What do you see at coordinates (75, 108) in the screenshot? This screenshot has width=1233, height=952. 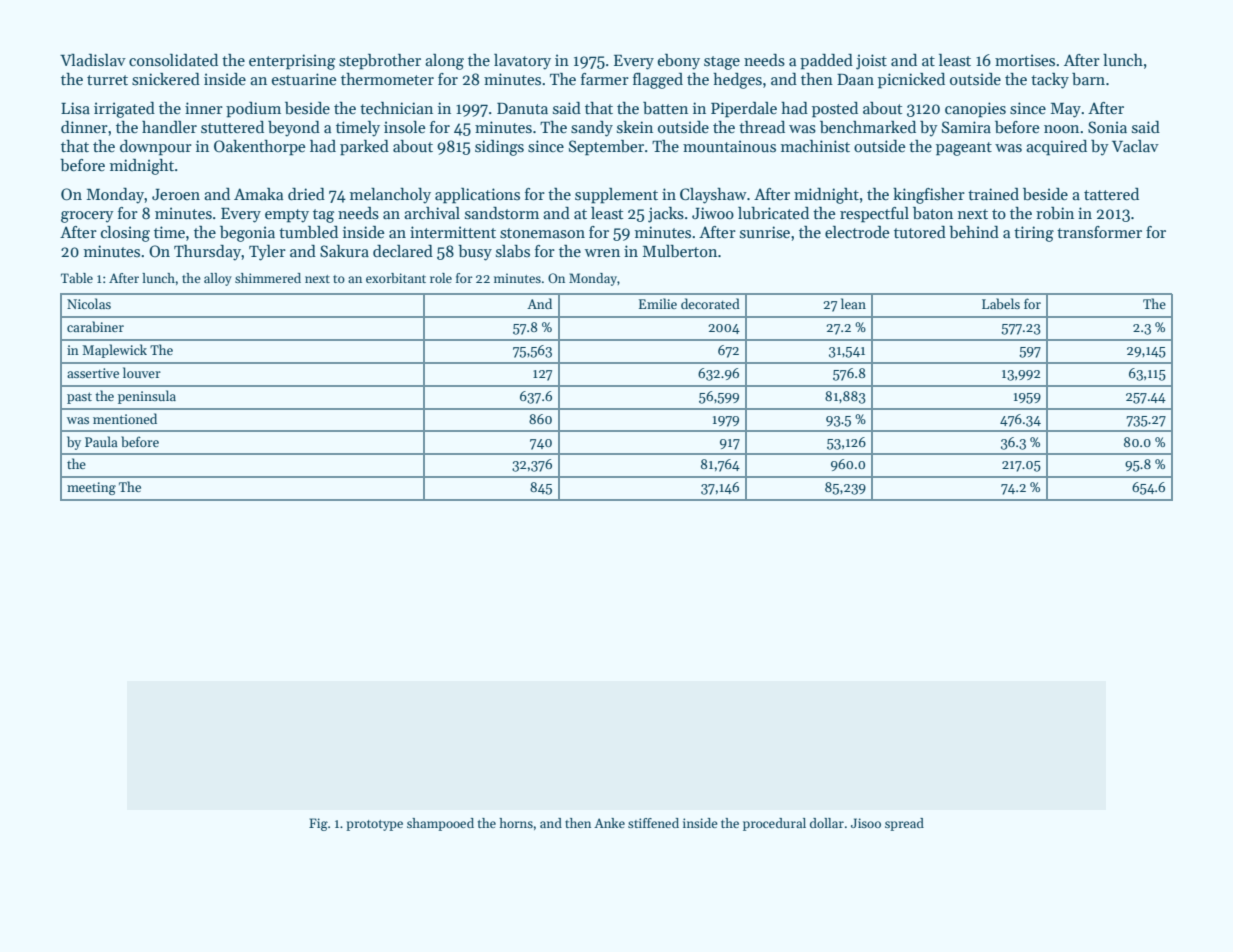 I see `Lisa` at bounding box center [75, 108].
